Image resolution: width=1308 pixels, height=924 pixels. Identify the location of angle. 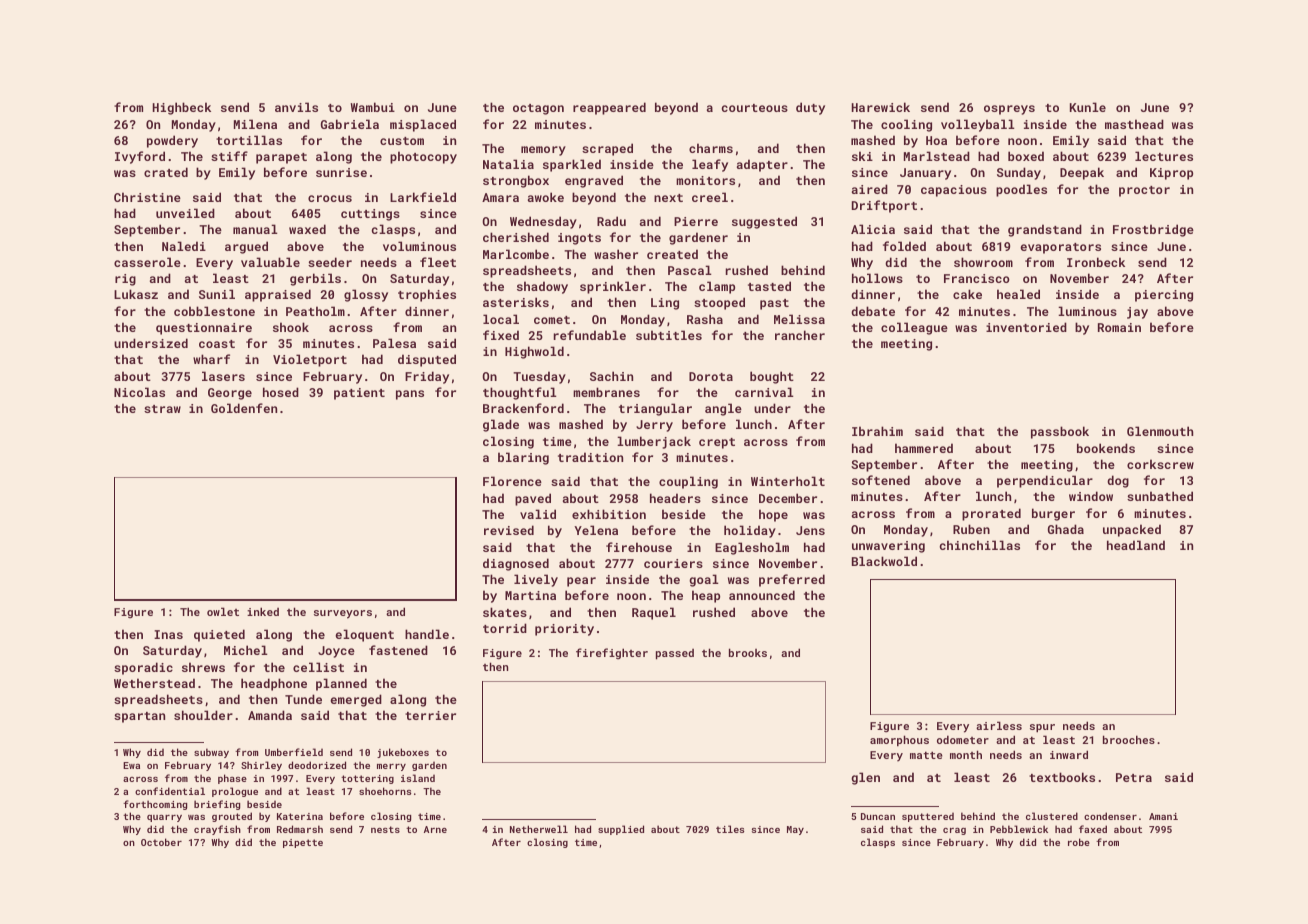
(723, 409).
